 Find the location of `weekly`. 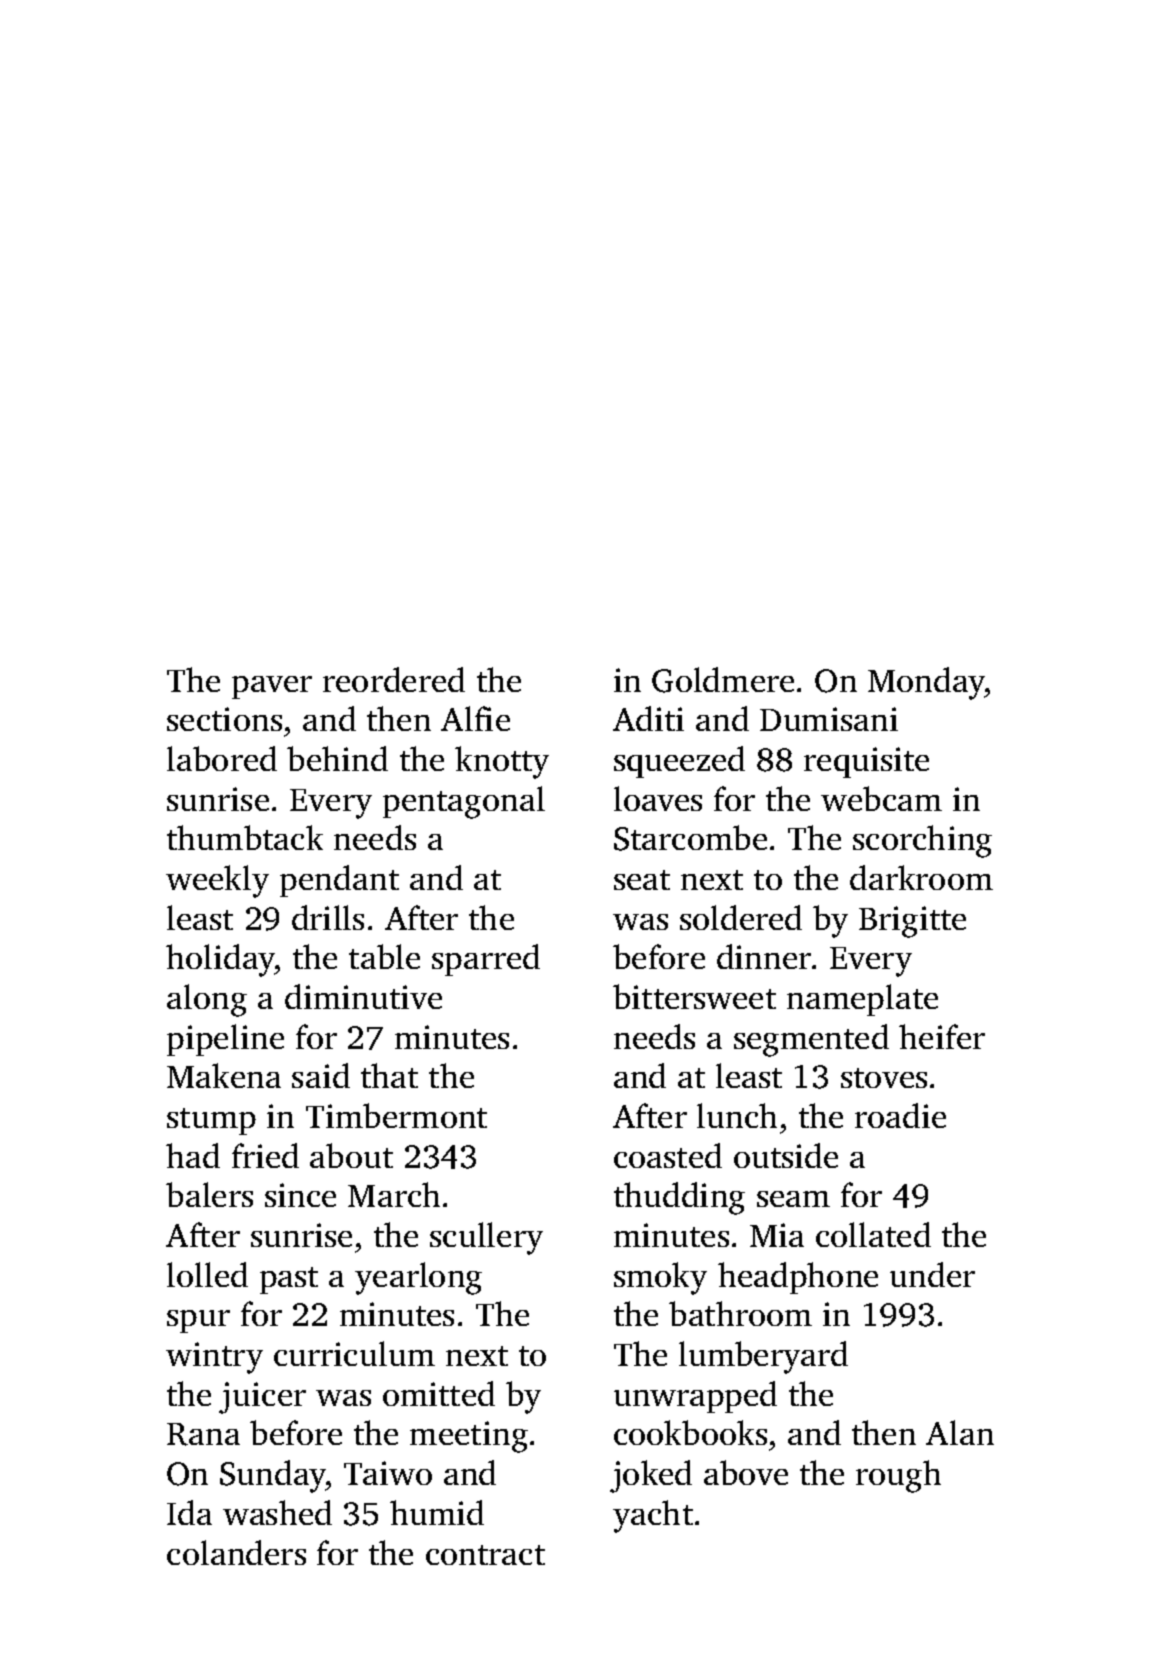

weekly is located at coordinates (217, 881).
